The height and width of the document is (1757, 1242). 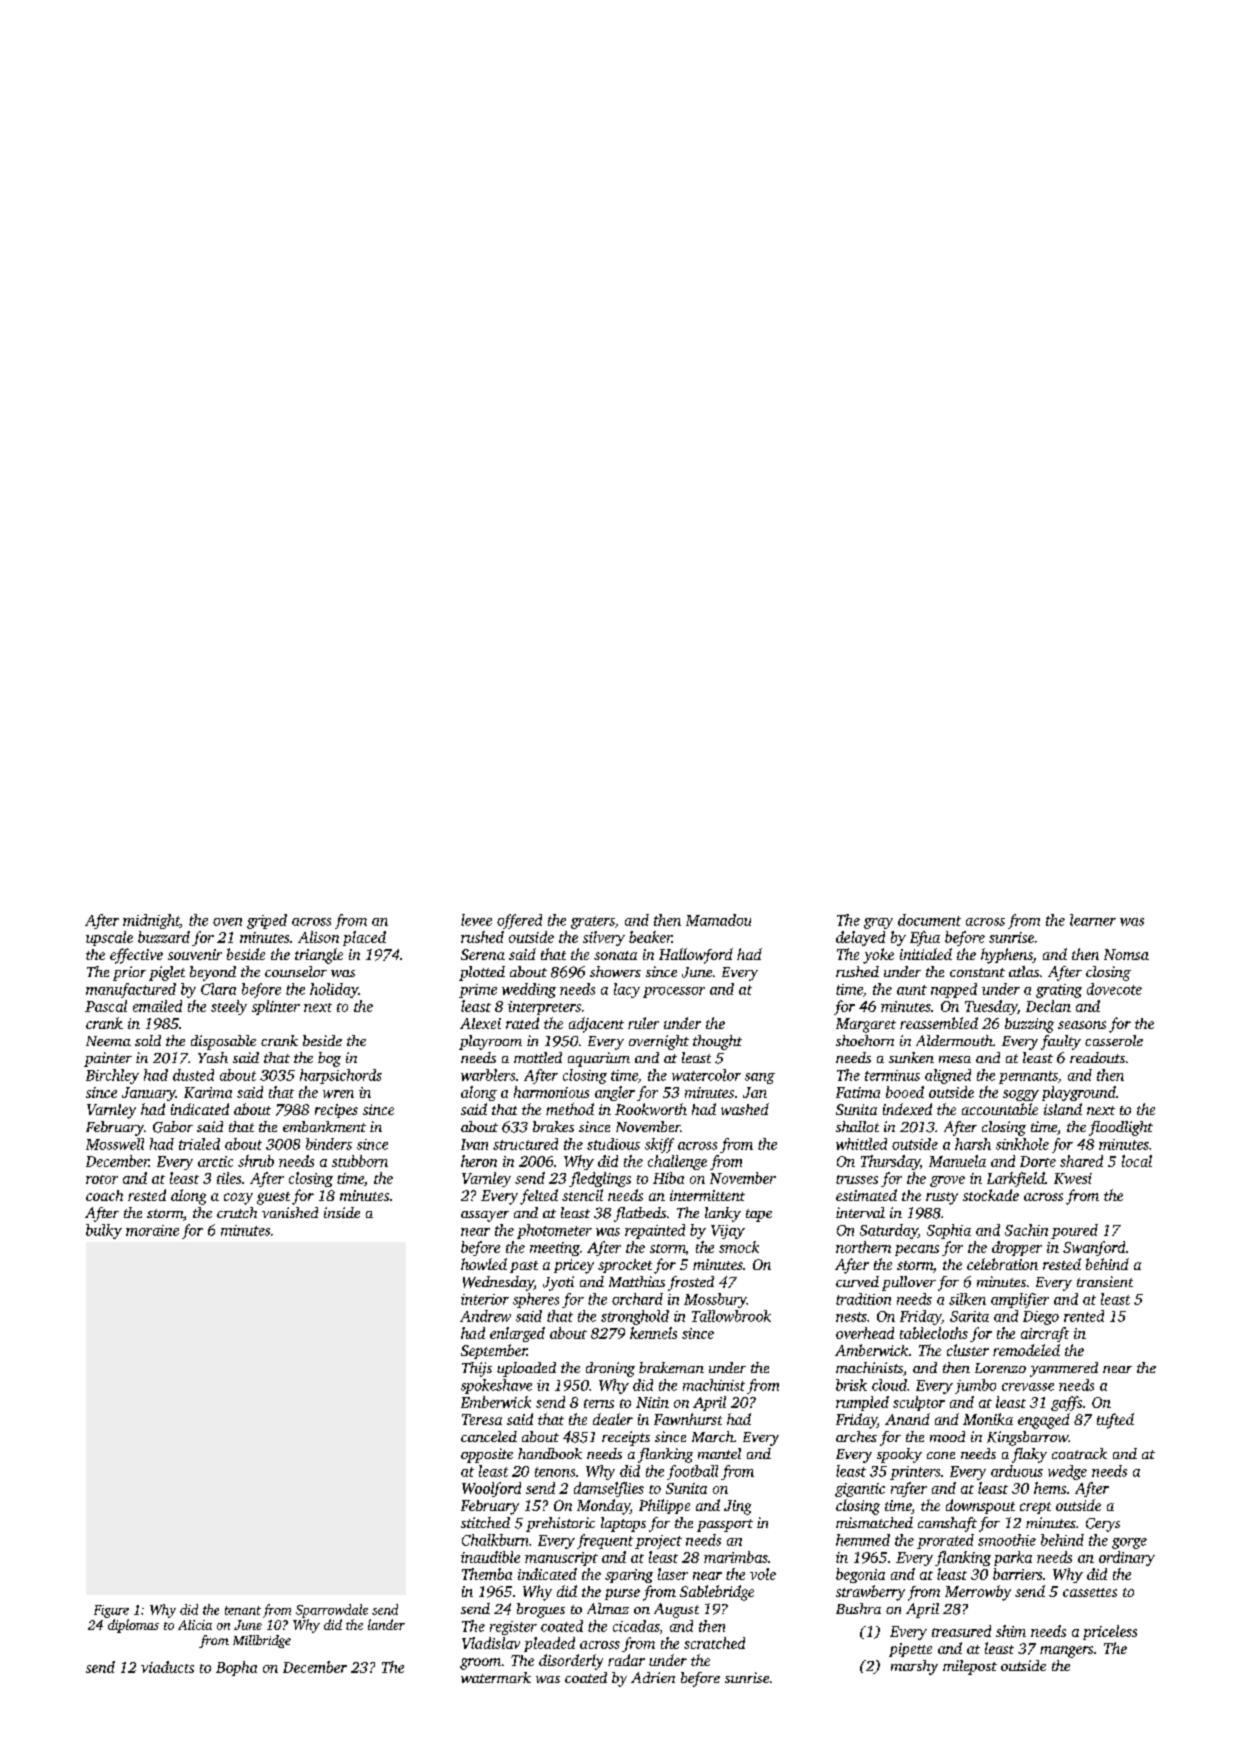 I want to click on disorderly, so click(x=571, y=1662).
